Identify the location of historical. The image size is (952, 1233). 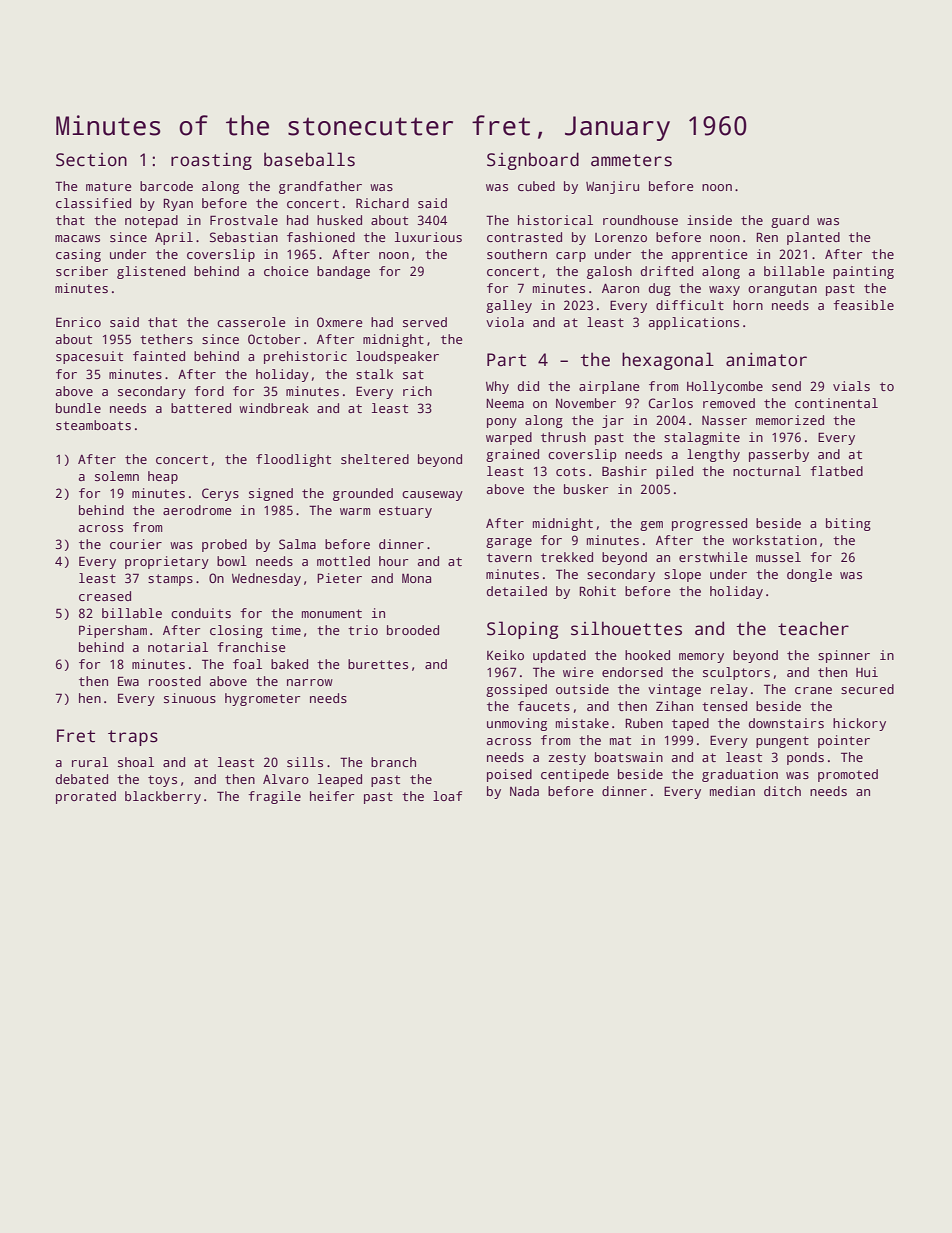
(555, 220).
